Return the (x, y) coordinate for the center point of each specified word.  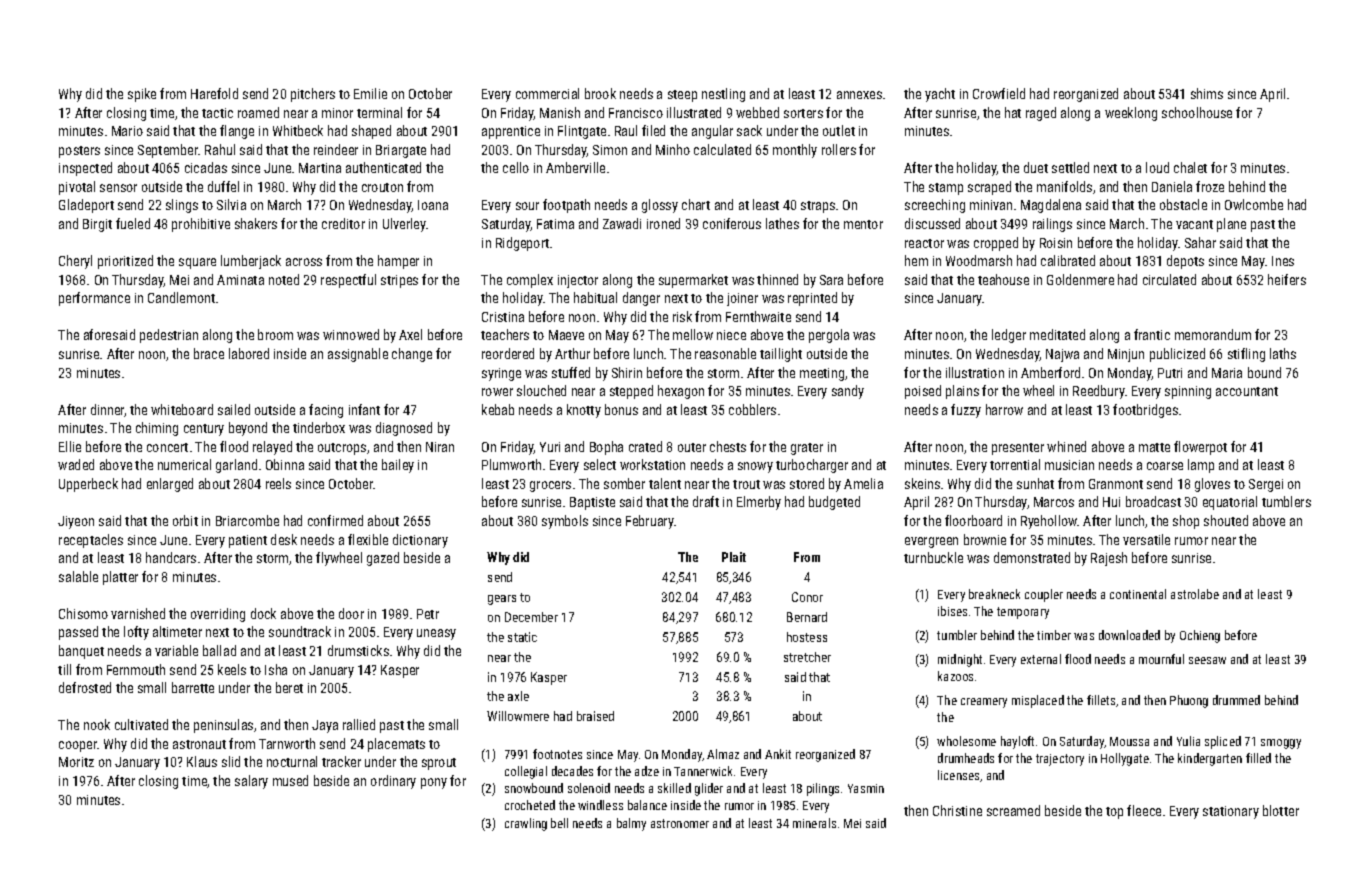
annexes (859, 95)
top (1114, 813)
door (351, 613)
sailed (234, 409)
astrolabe (1195, 594)
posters (79, 152)
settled (1070, 167)
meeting (822, 374)
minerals (814, 823)
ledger (1009, 336)
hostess (807, 637)
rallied (359, 724)
